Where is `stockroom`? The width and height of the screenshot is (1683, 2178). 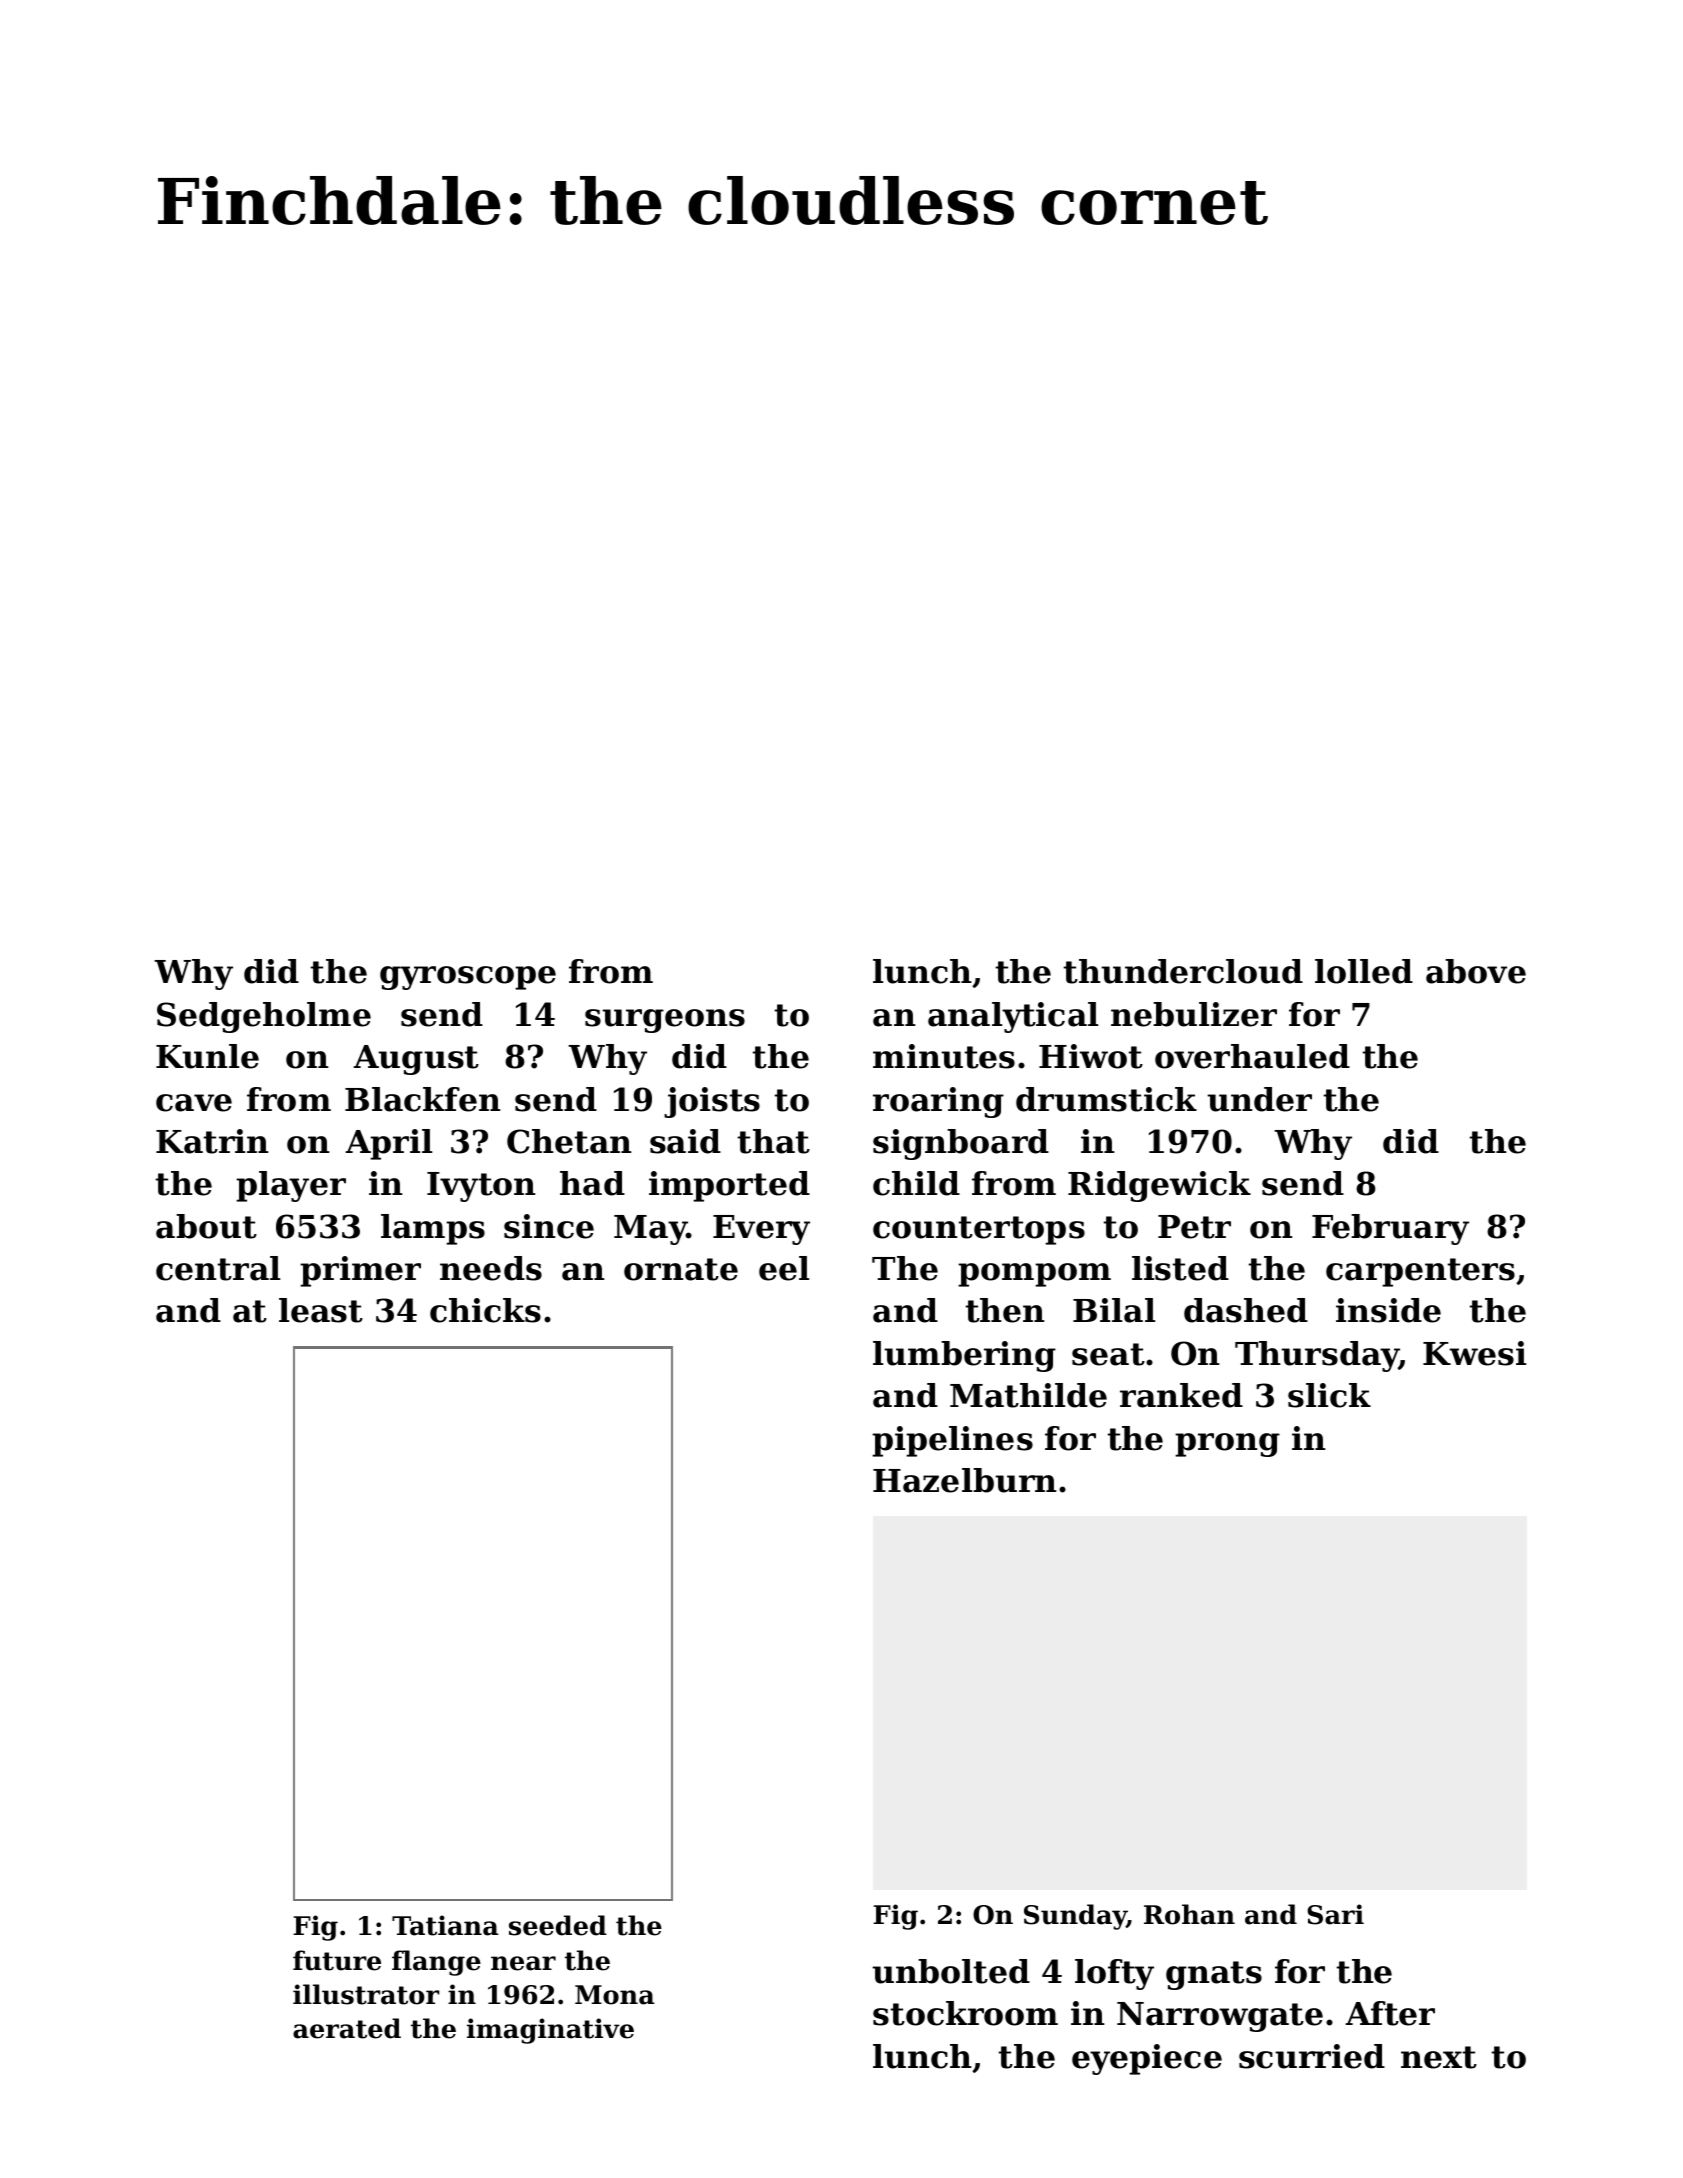
stockroom is located at coordinates (965, 2013).
